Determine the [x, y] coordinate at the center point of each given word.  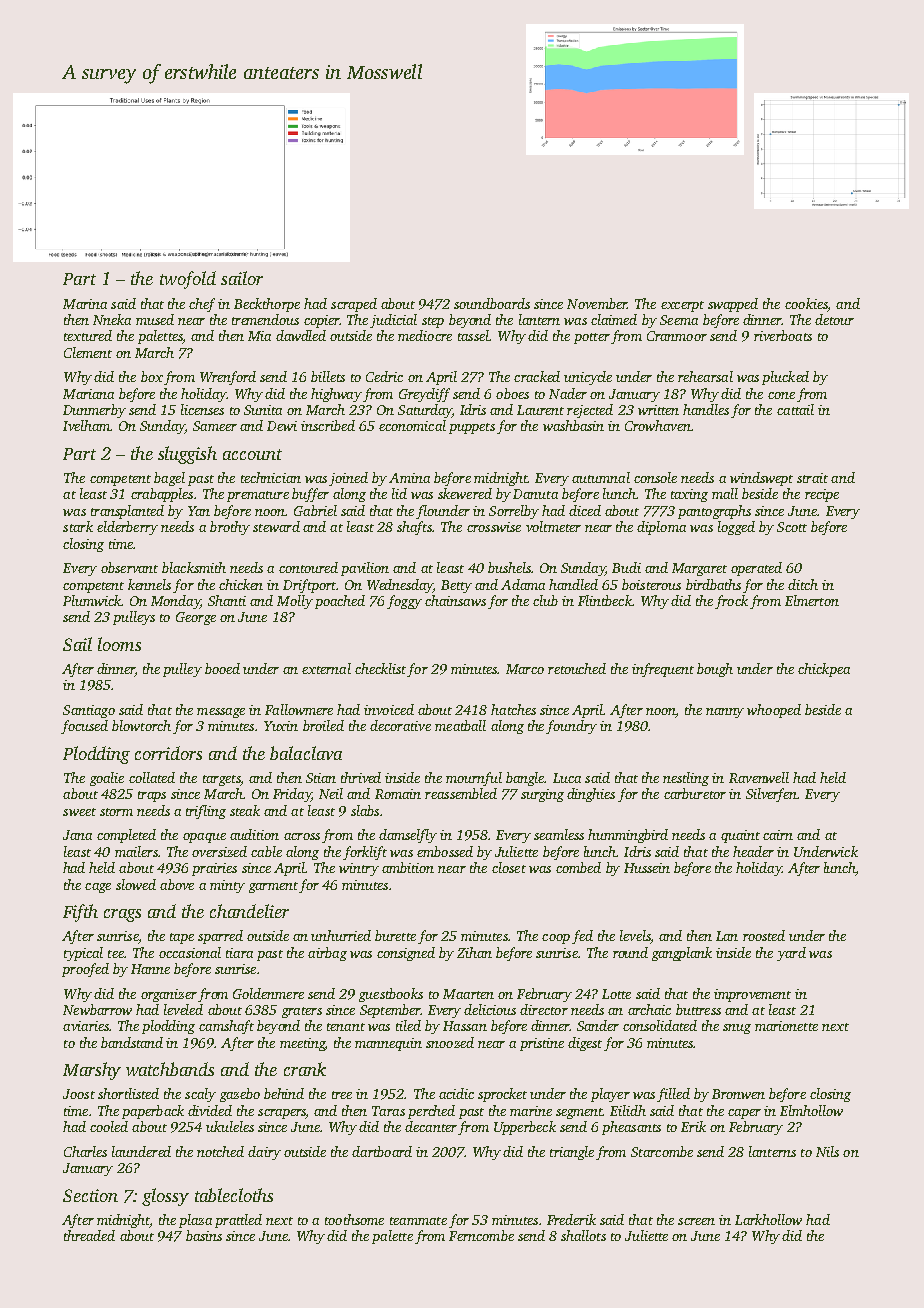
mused [155, 319]
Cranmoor [677, 336]
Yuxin [281, 726]
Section [90, 1195]
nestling [686, 779]
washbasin [573, 425]
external [326, 668]
